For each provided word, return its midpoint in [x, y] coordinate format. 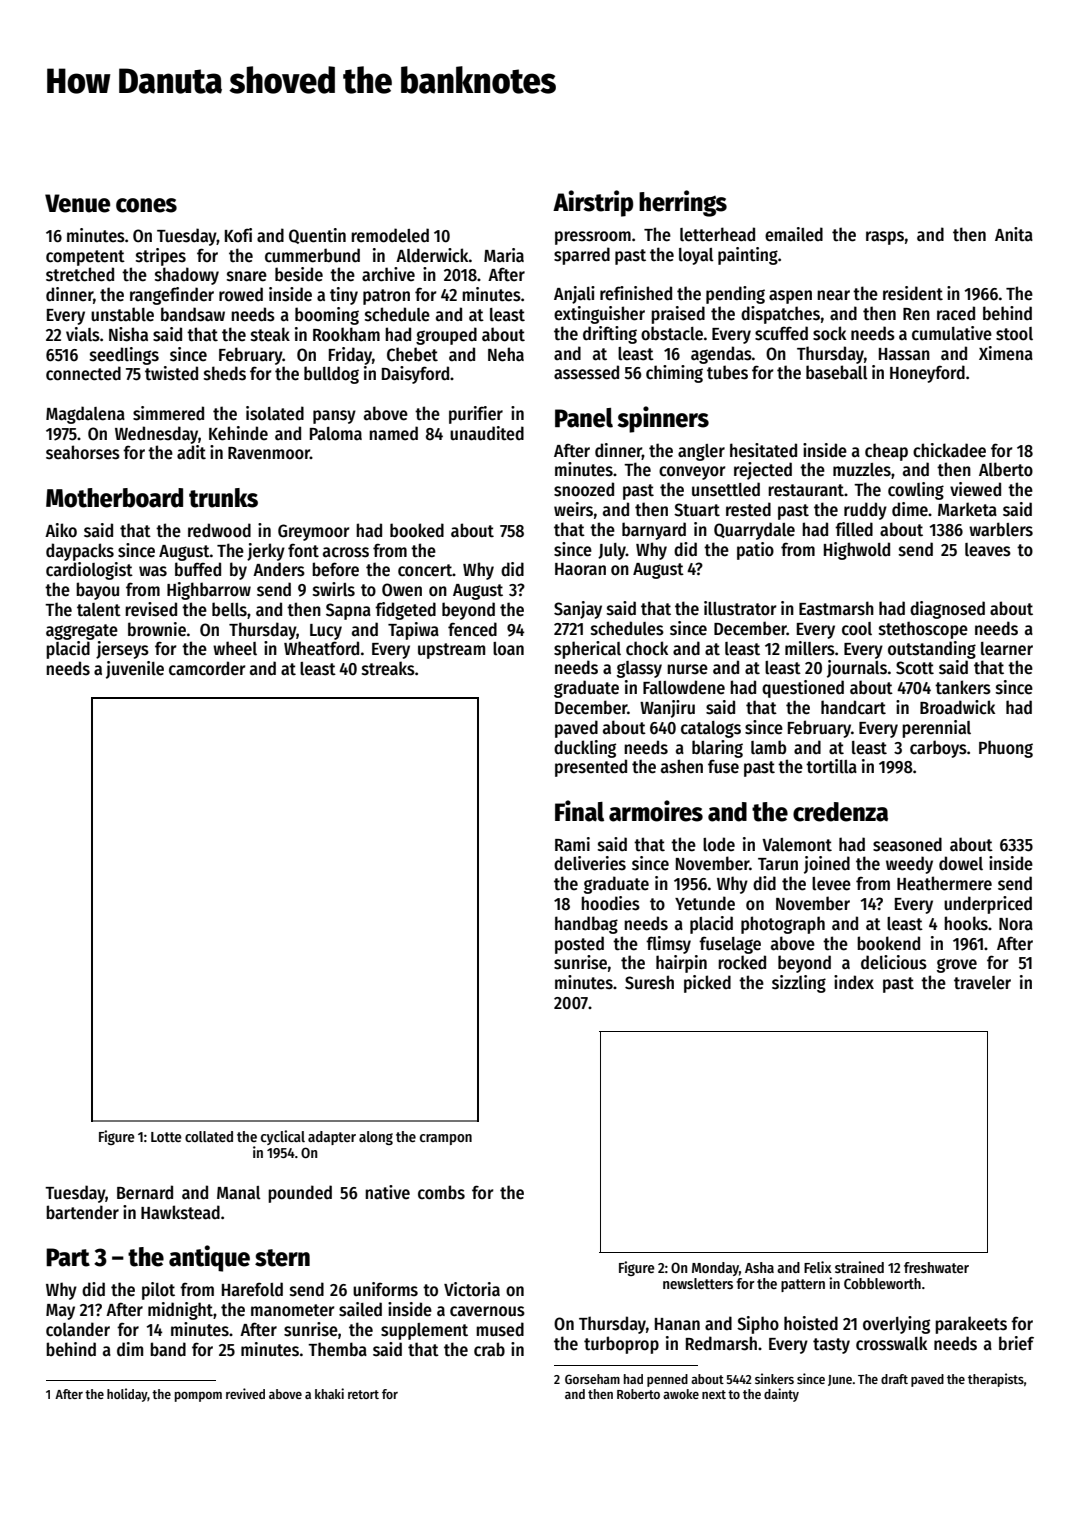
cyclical [283, 1137]
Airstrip [593, 203]
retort [363, 1394]
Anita [1014, 234]
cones [146, 205]
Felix [818, 1267]
